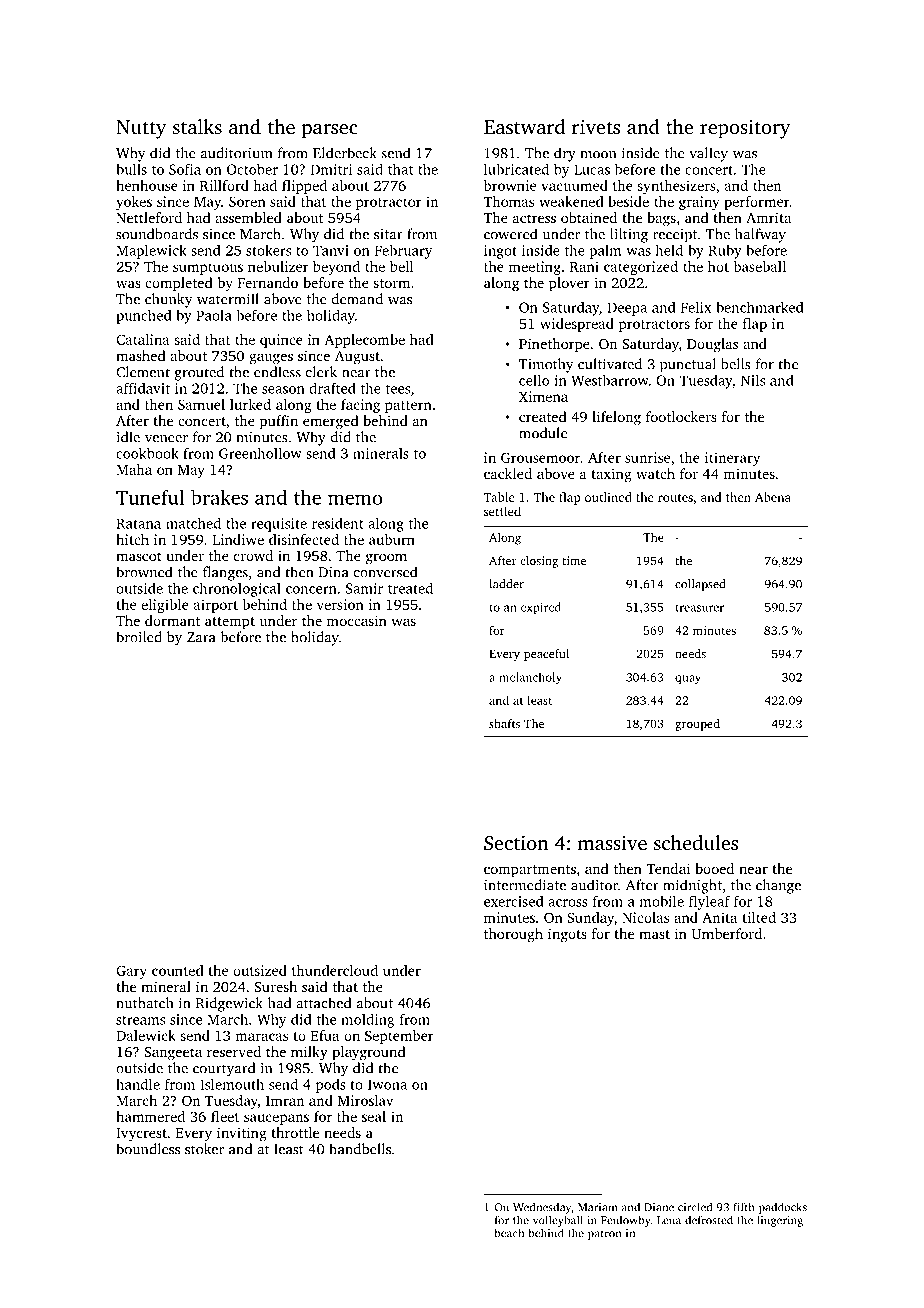  I want to click on quay, so click(688, 679).
